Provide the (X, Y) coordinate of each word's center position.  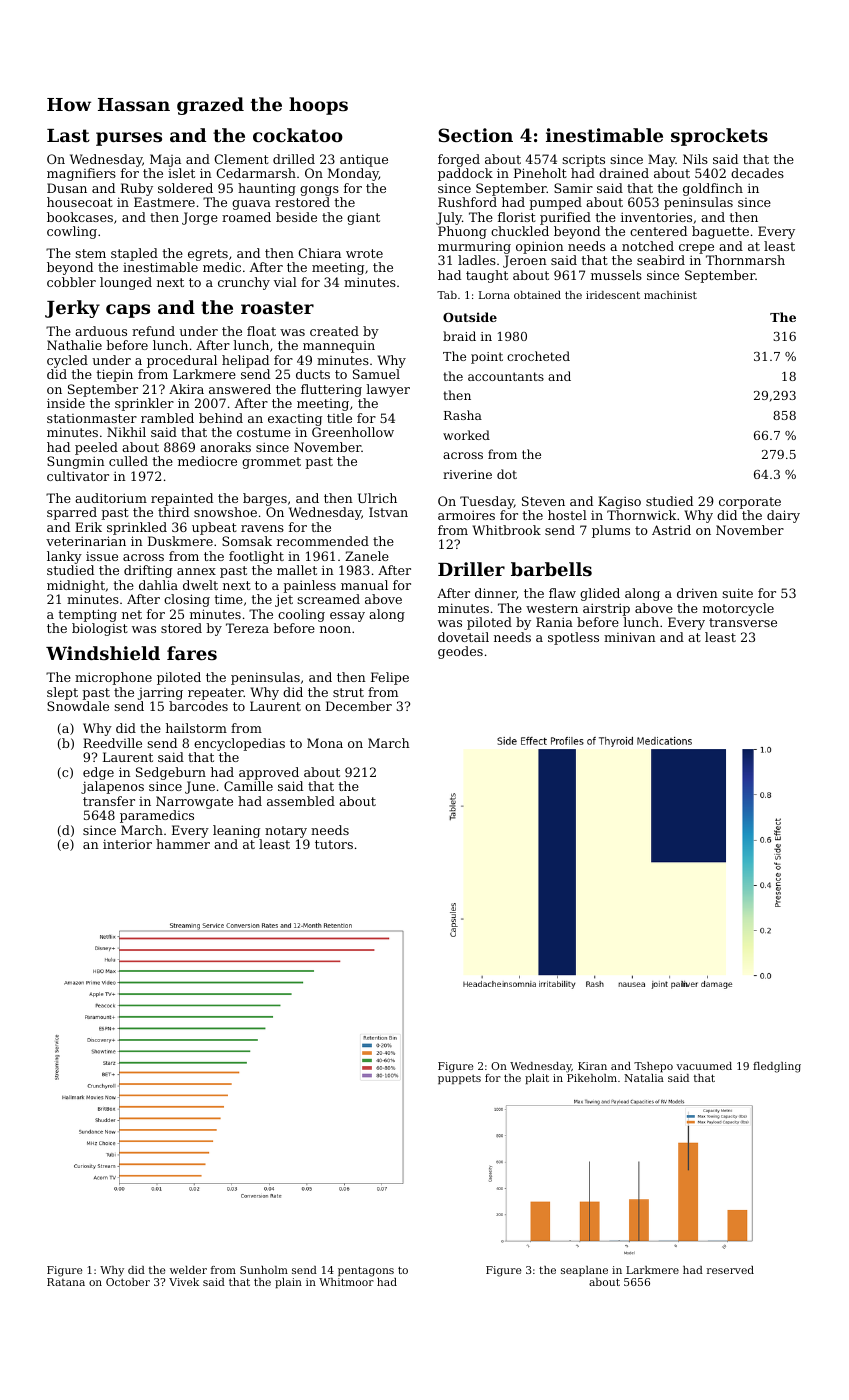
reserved (730, 1270)
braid (459, 336)
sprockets (719, 137)
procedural (182, 361)
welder (188, 1270)
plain (288, 1283)
